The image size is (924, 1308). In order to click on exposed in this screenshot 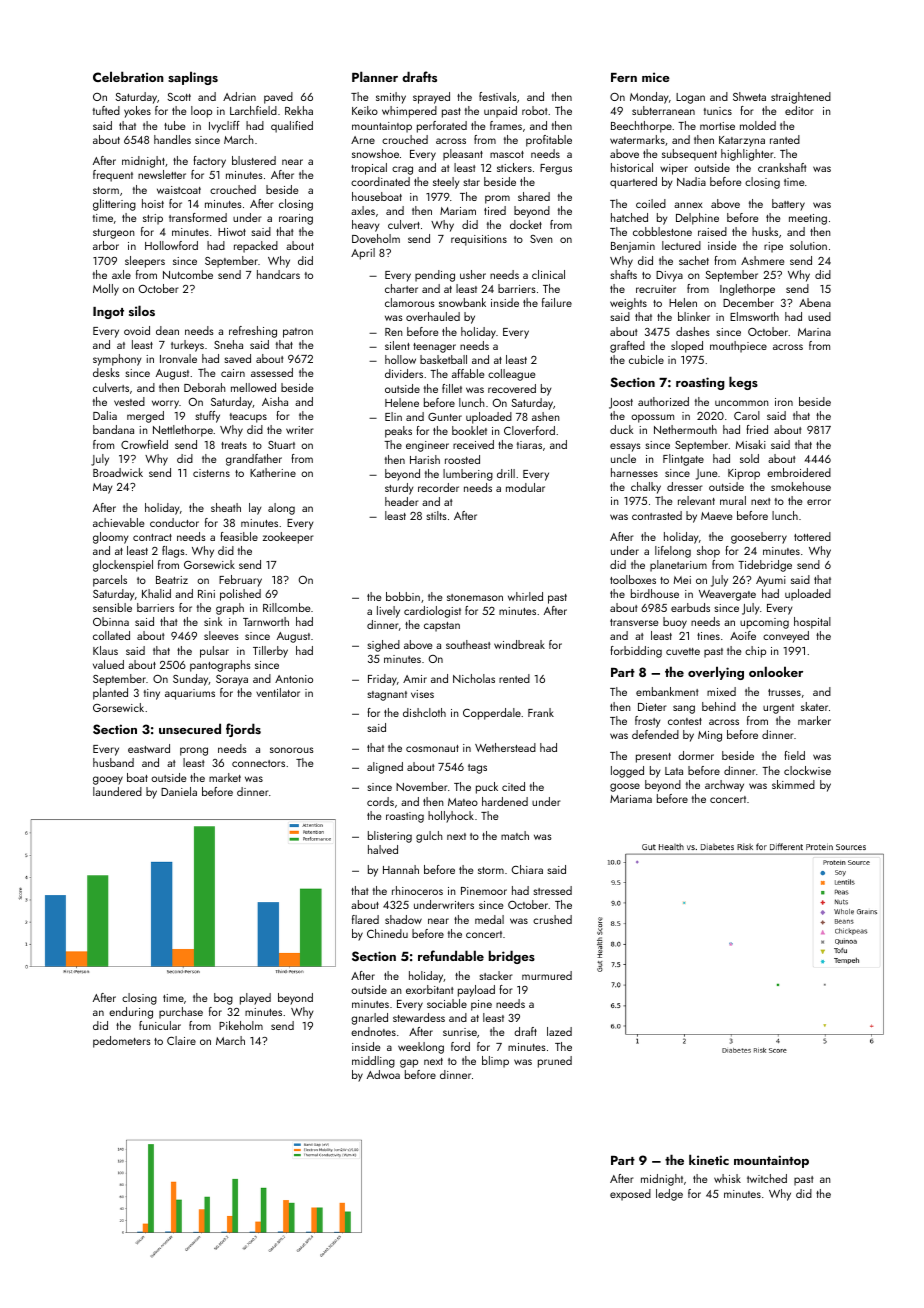, I will do `click(630, 1195)`.
